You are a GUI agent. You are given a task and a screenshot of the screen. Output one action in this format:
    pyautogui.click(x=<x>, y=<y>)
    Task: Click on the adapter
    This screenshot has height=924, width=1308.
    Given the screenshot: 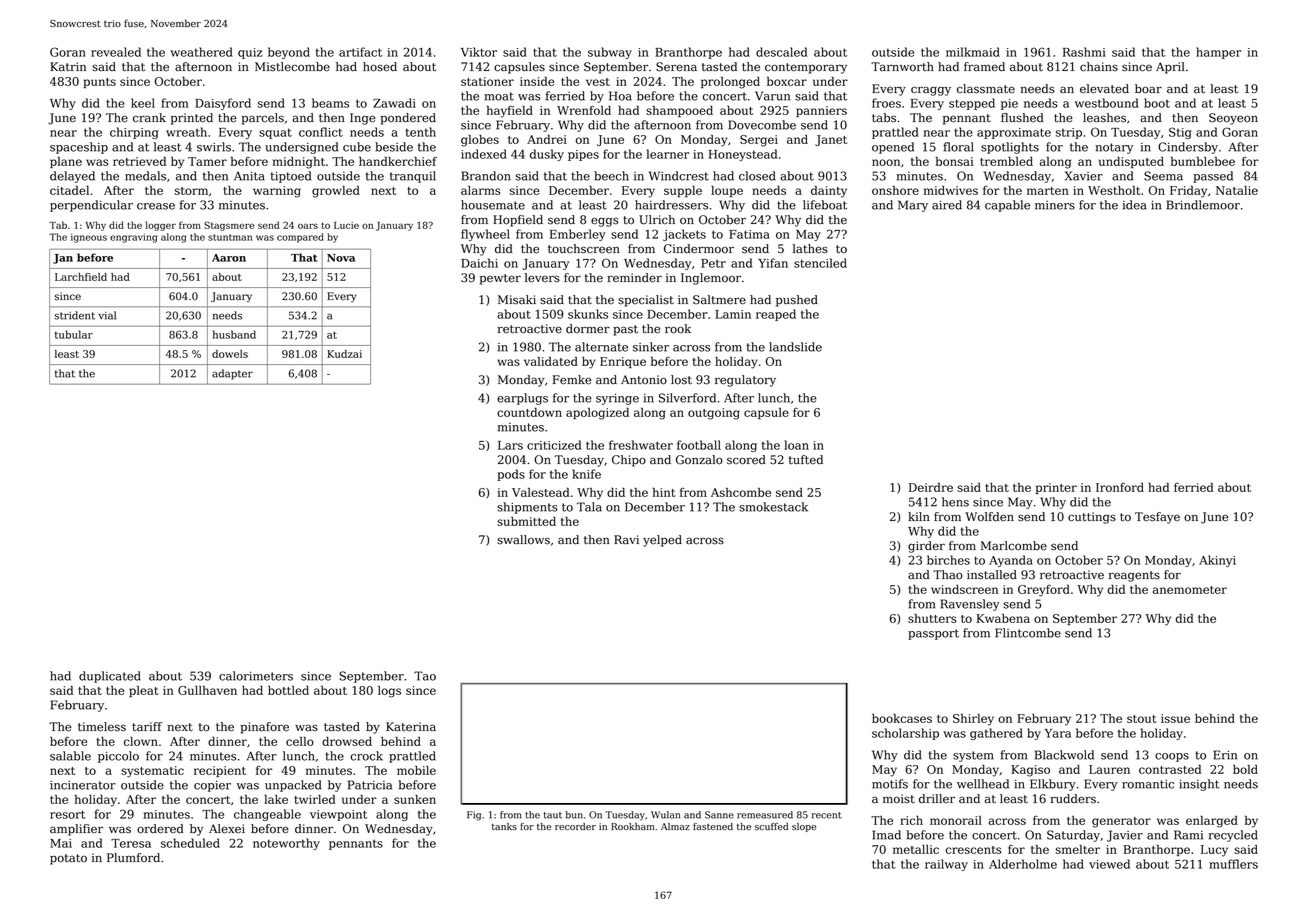 What is the action you would take?
    pyautogui.click(x=232, y=374)
